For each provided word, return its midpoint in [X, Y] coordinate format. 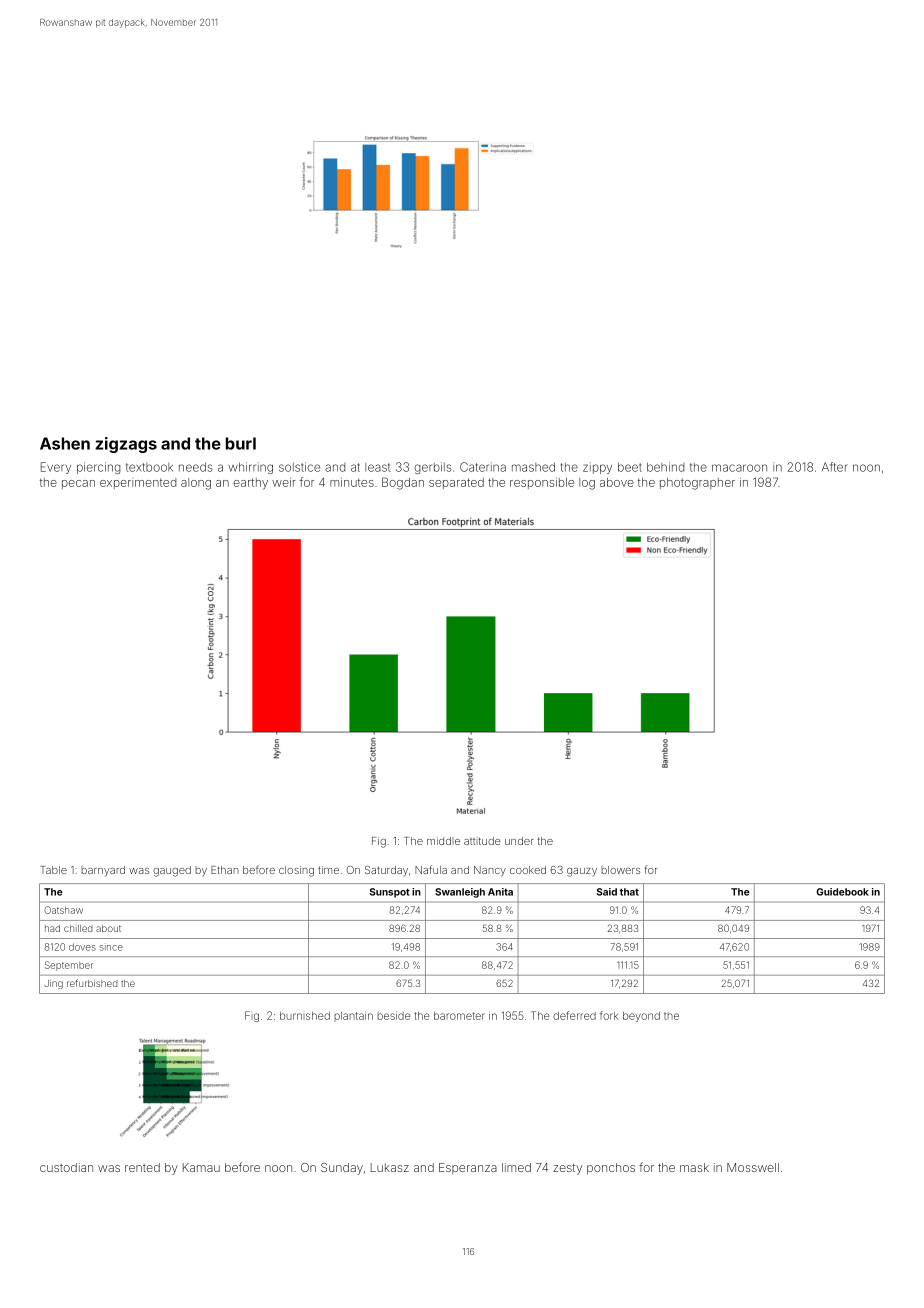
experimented [138, 483]
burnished [305, 1016]
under [519, 841]
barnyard [103, 871]
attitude [482, 841]
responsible [542, 483]
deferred [574, 1015]
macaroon [739, 468]
